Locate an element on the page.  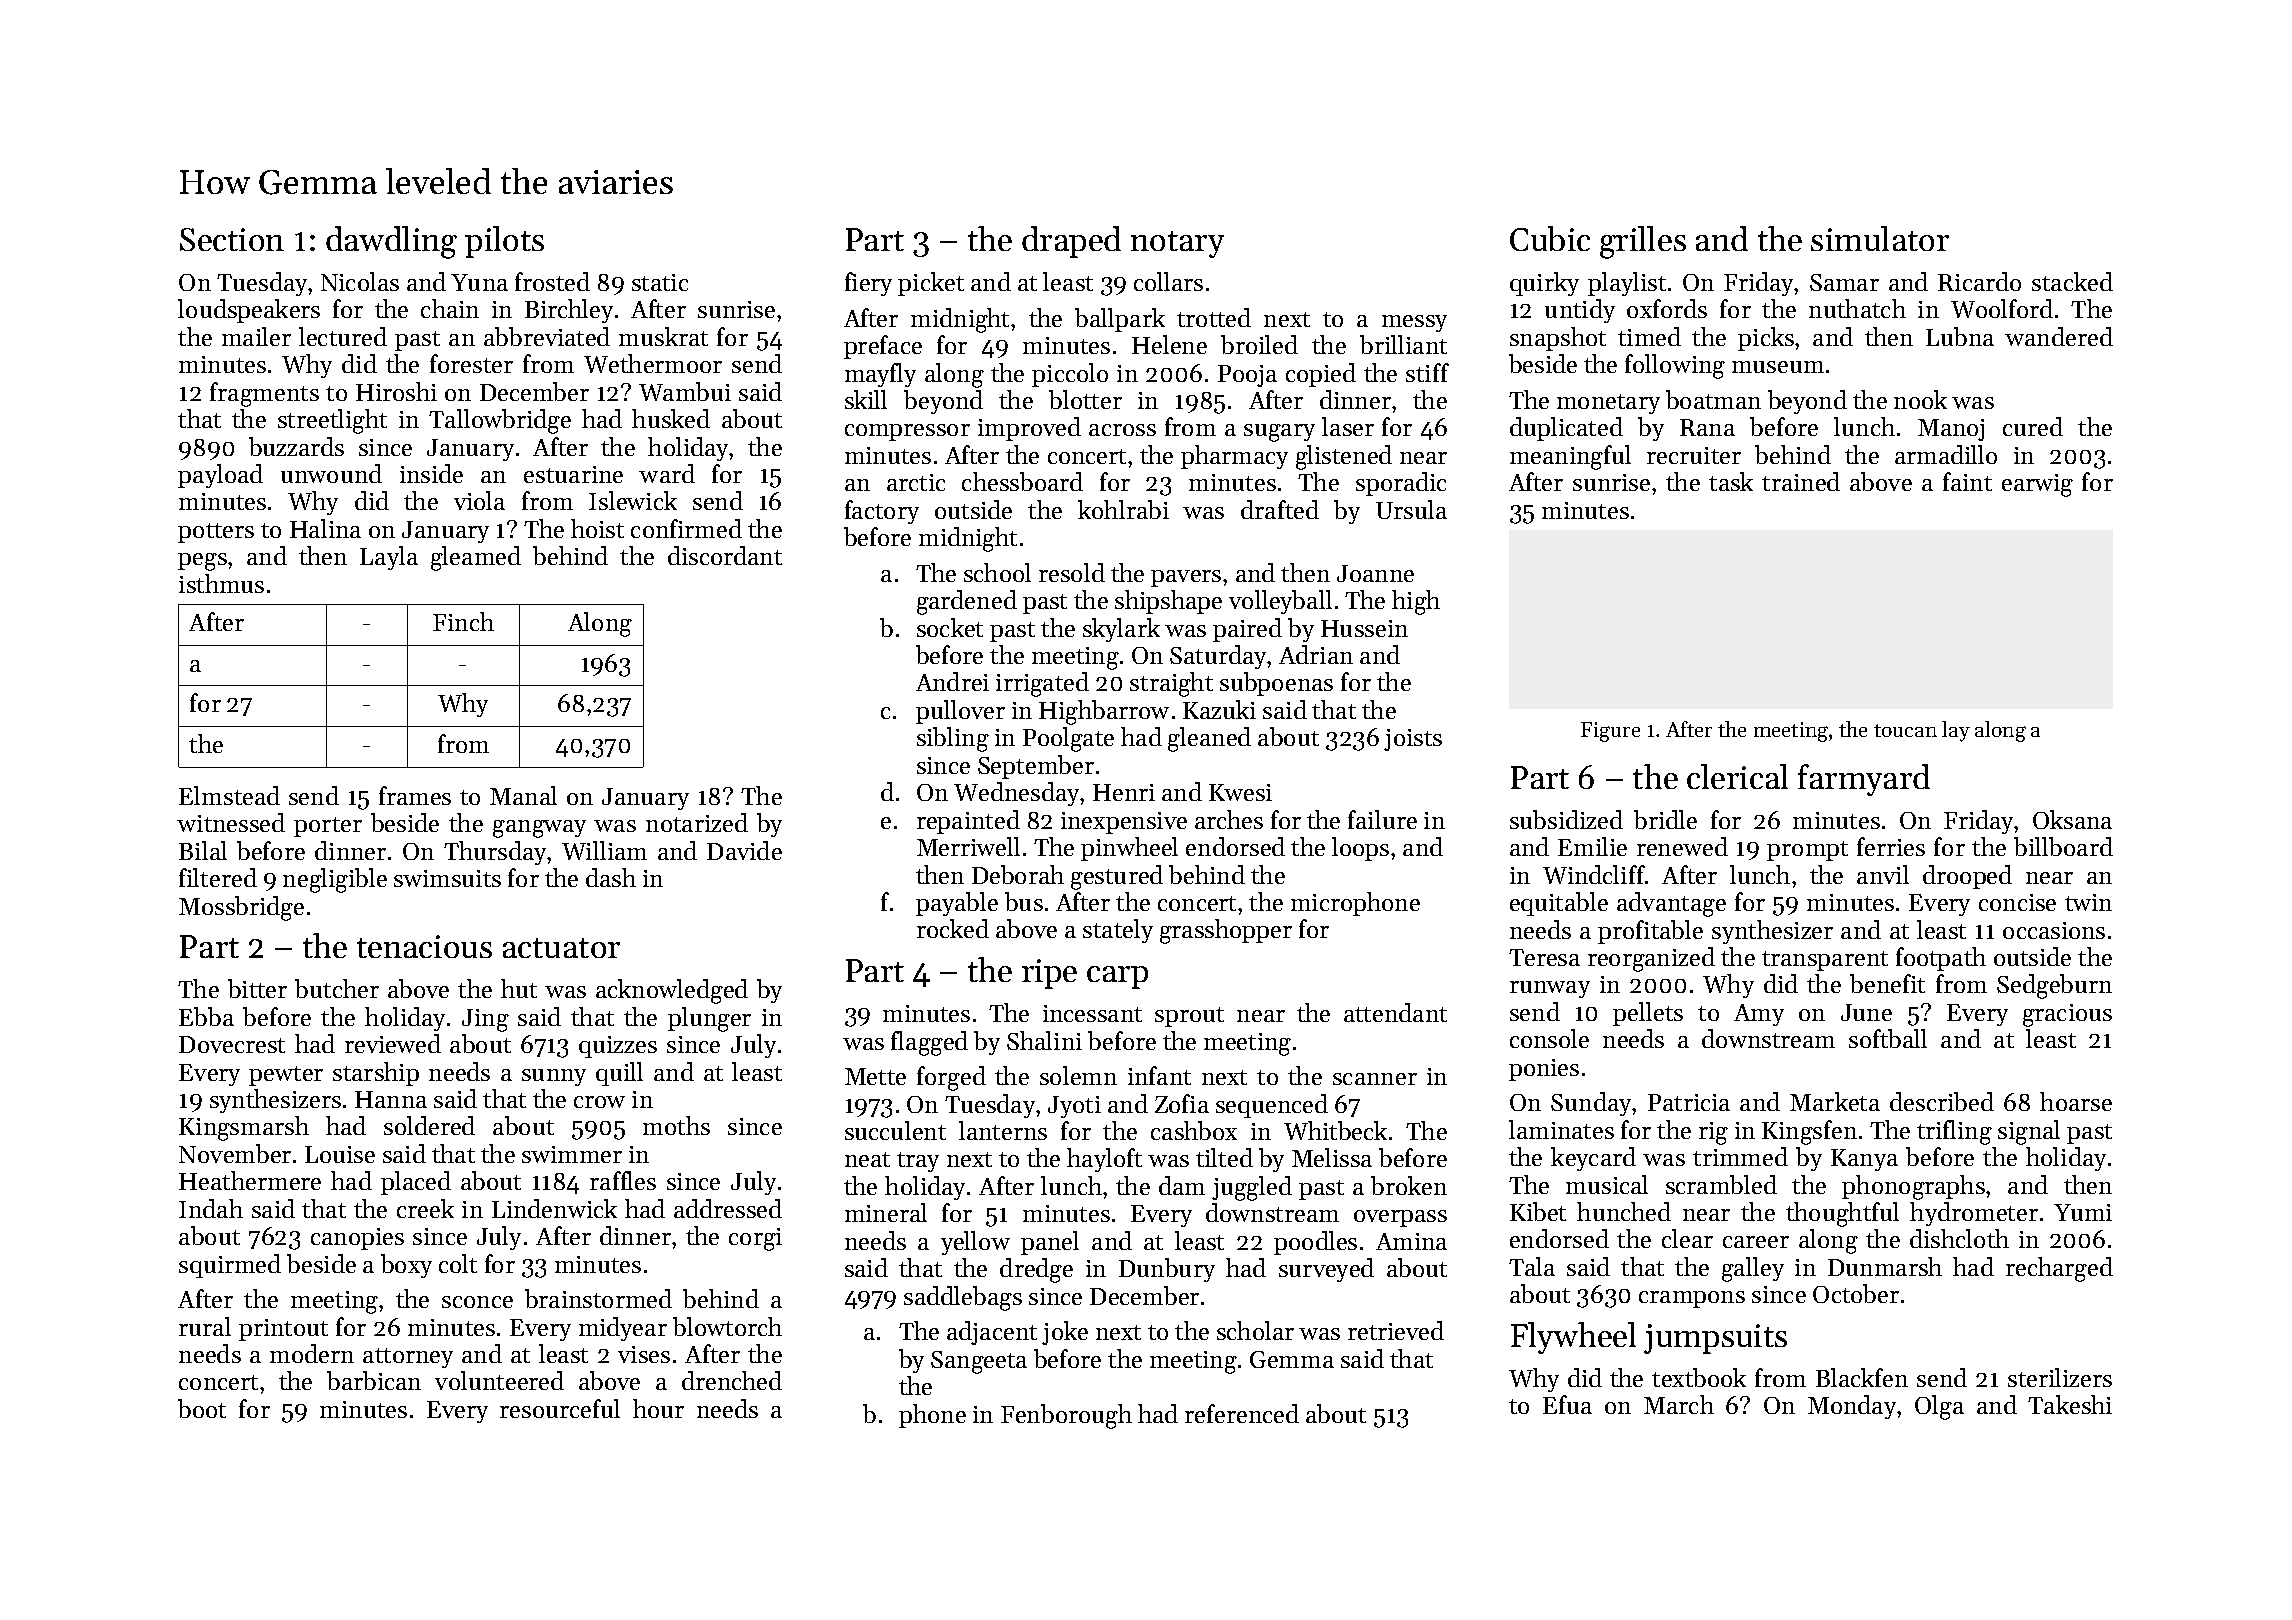
resourceful is located at coordinates (560, 1408).
